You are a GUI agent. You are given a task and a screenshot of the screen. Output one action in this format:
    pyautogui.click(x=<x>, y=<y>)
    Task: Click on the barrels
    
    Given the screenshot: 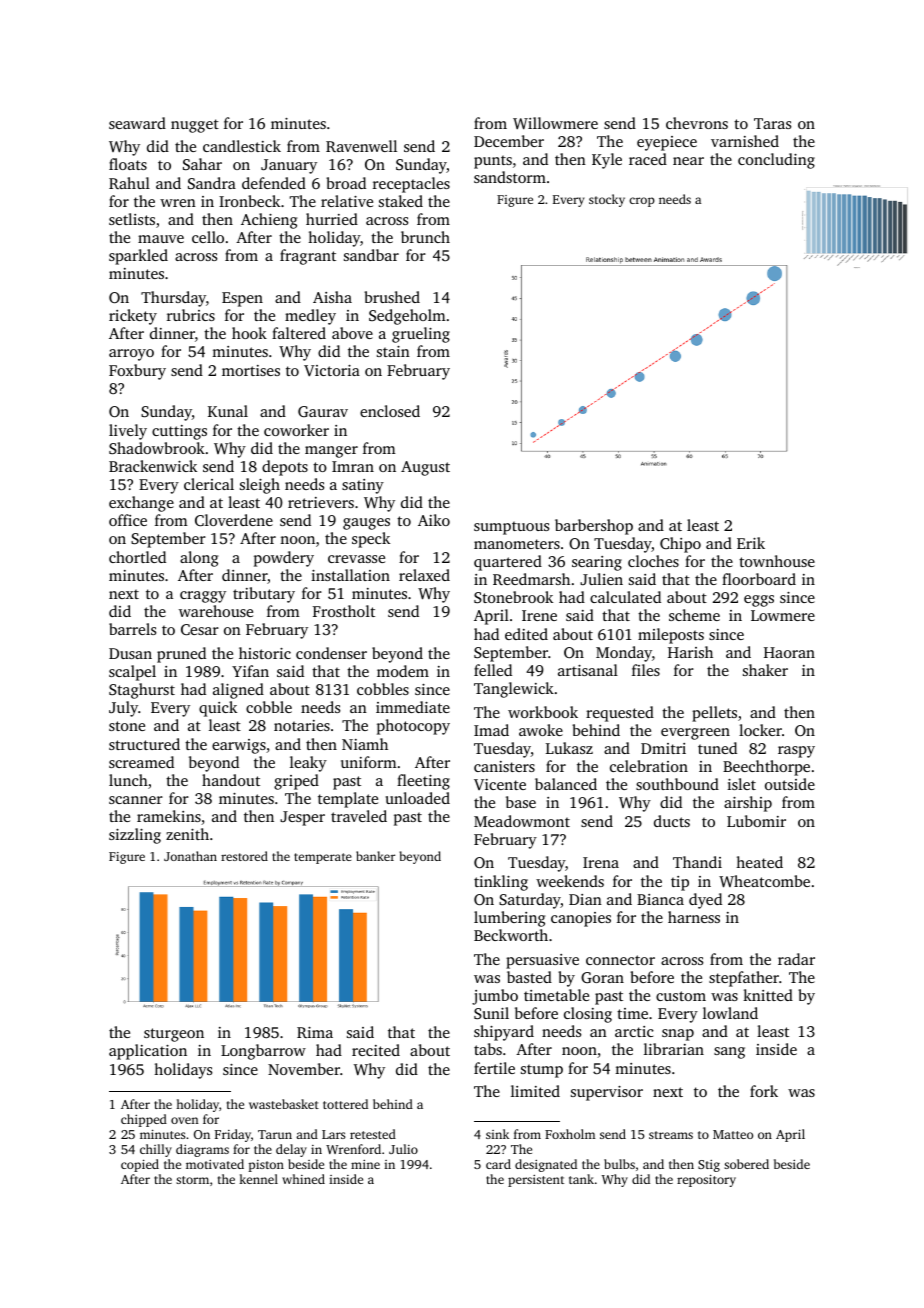 What is the action you would take?
    pyautogui.click(x=132, y=629)
